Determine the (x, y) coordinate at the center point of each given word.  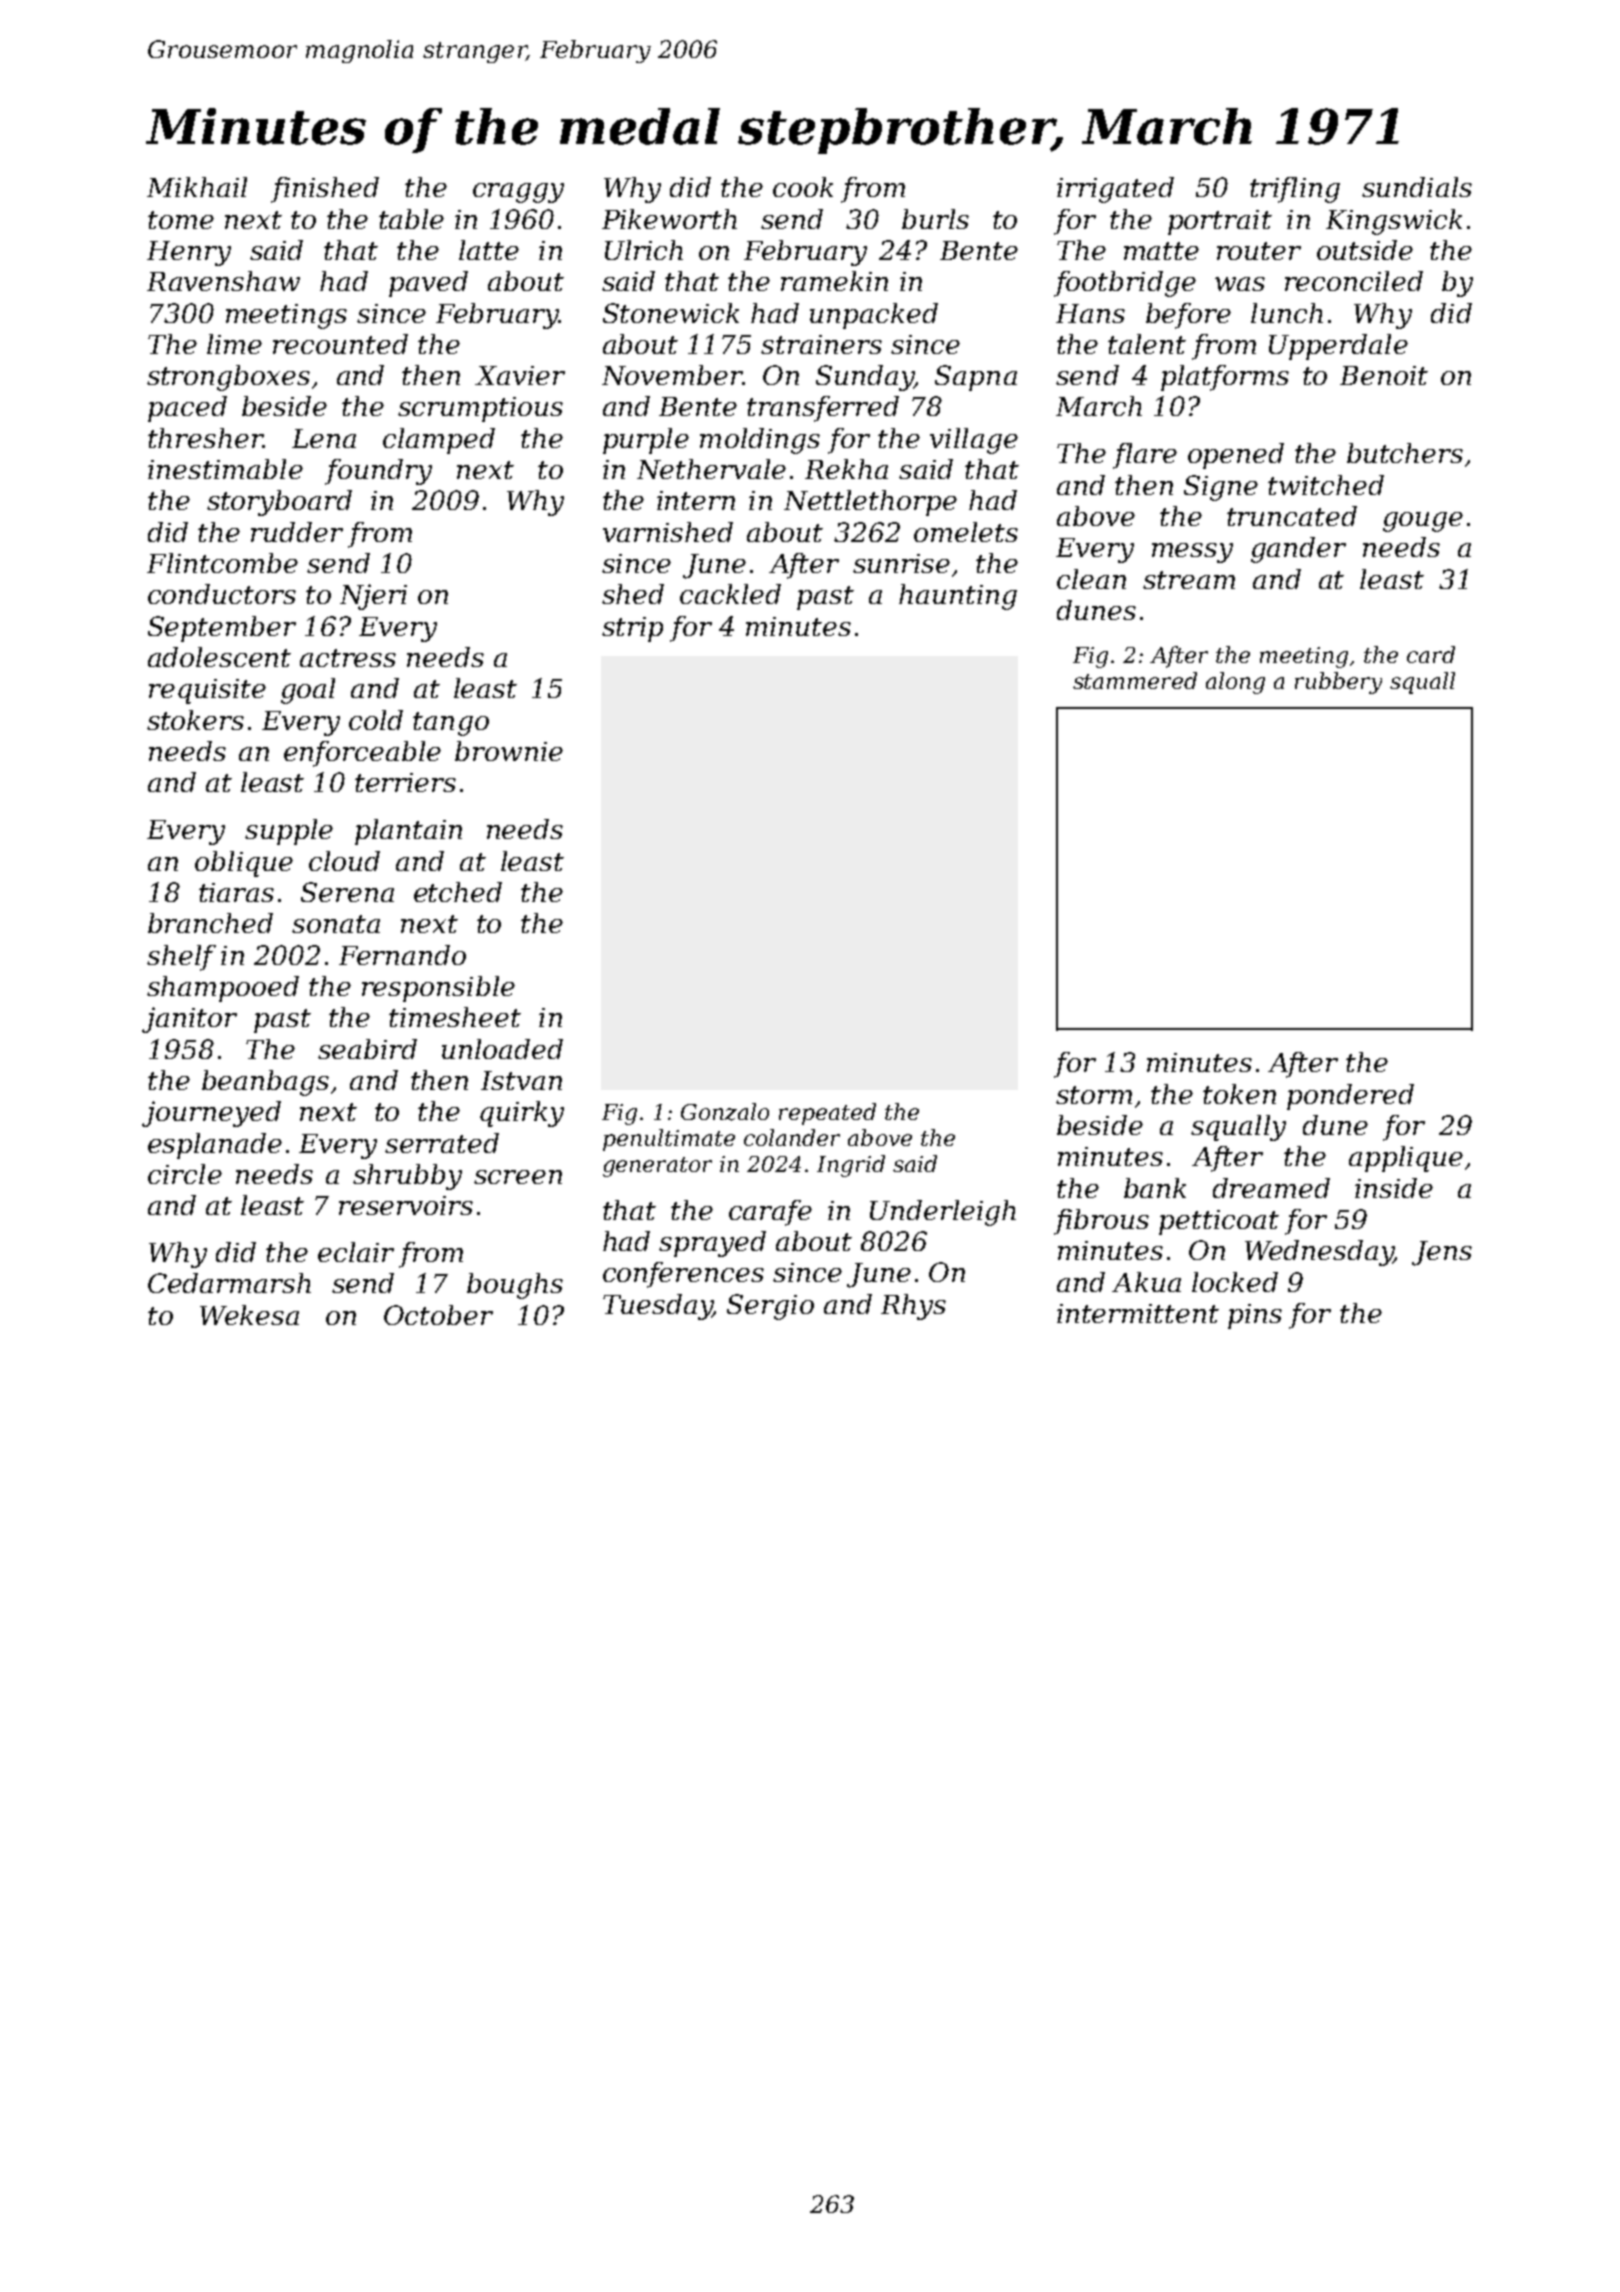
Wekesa (249, 1315)
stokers (195, 720)
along (1235, 683)
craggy (518, 193)
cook (803, 187)
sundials (1417, 187)
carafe (770, 1213)
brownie (509, 751)
